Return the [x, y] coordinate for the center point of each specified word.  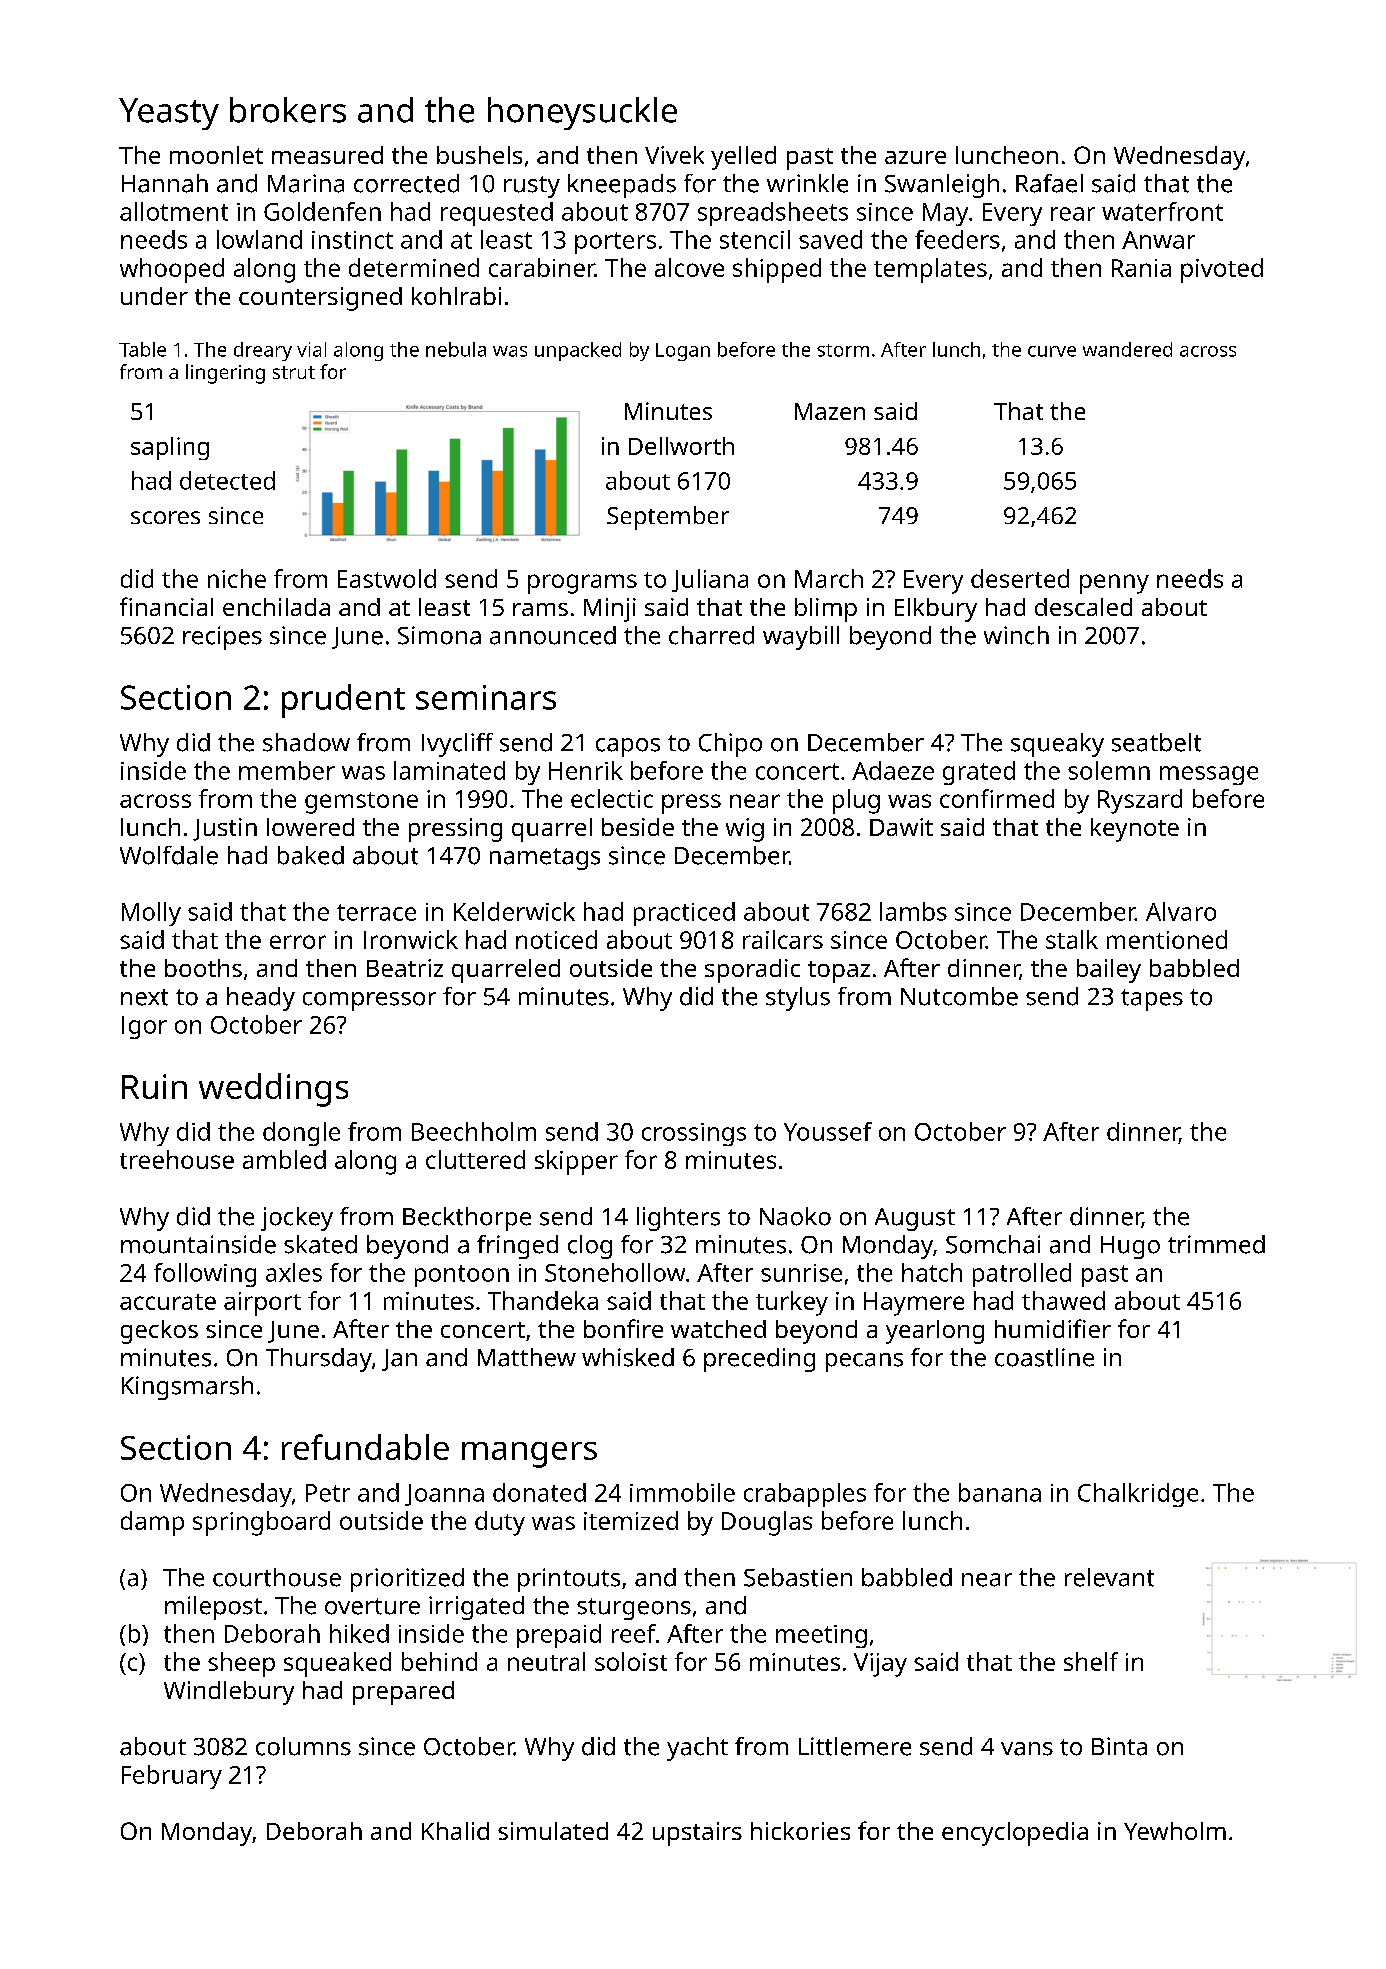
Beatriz [405, 968]
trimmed [1216, 1244]
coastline [1044, 1357]
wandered [1127, 349]
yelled [743, 158]
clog [590, 1247]
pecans [864, 1362]
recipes [222, 638]
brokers [288, 110]
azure [915, 157]
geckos [159, 1332]
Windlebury [229, 1693]
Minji [610, 610]
